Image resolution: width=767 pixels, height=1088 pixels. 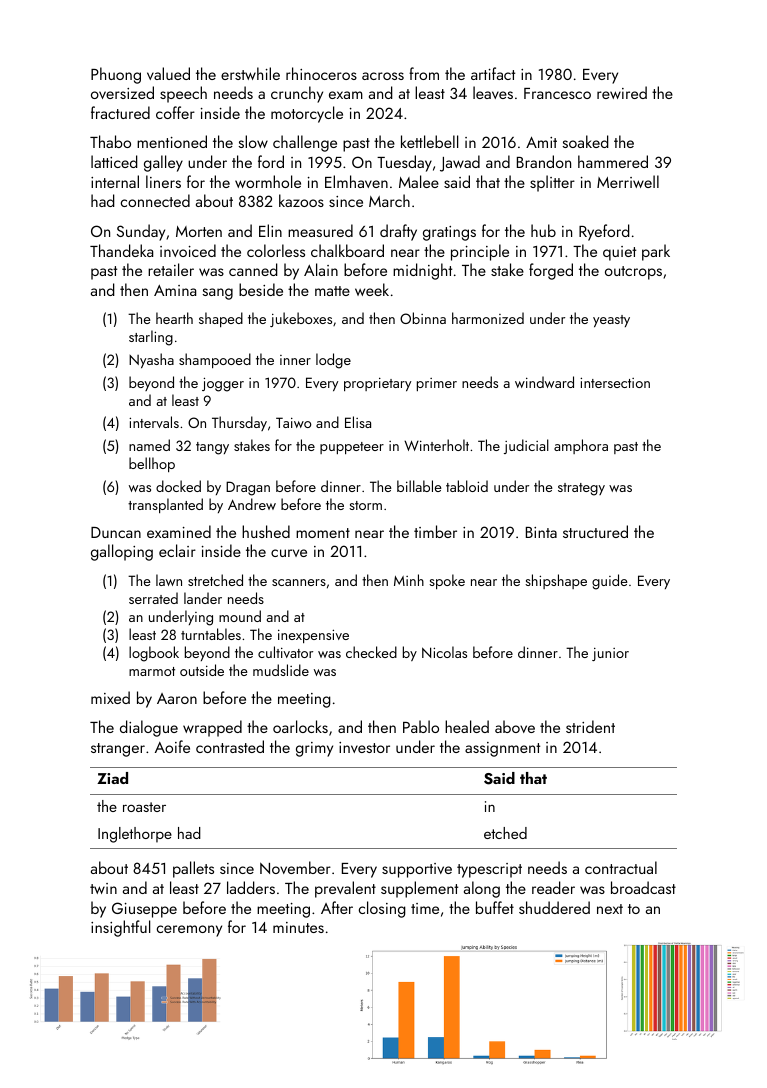 I want to click on Phuong, so click(x=116, y=75).
